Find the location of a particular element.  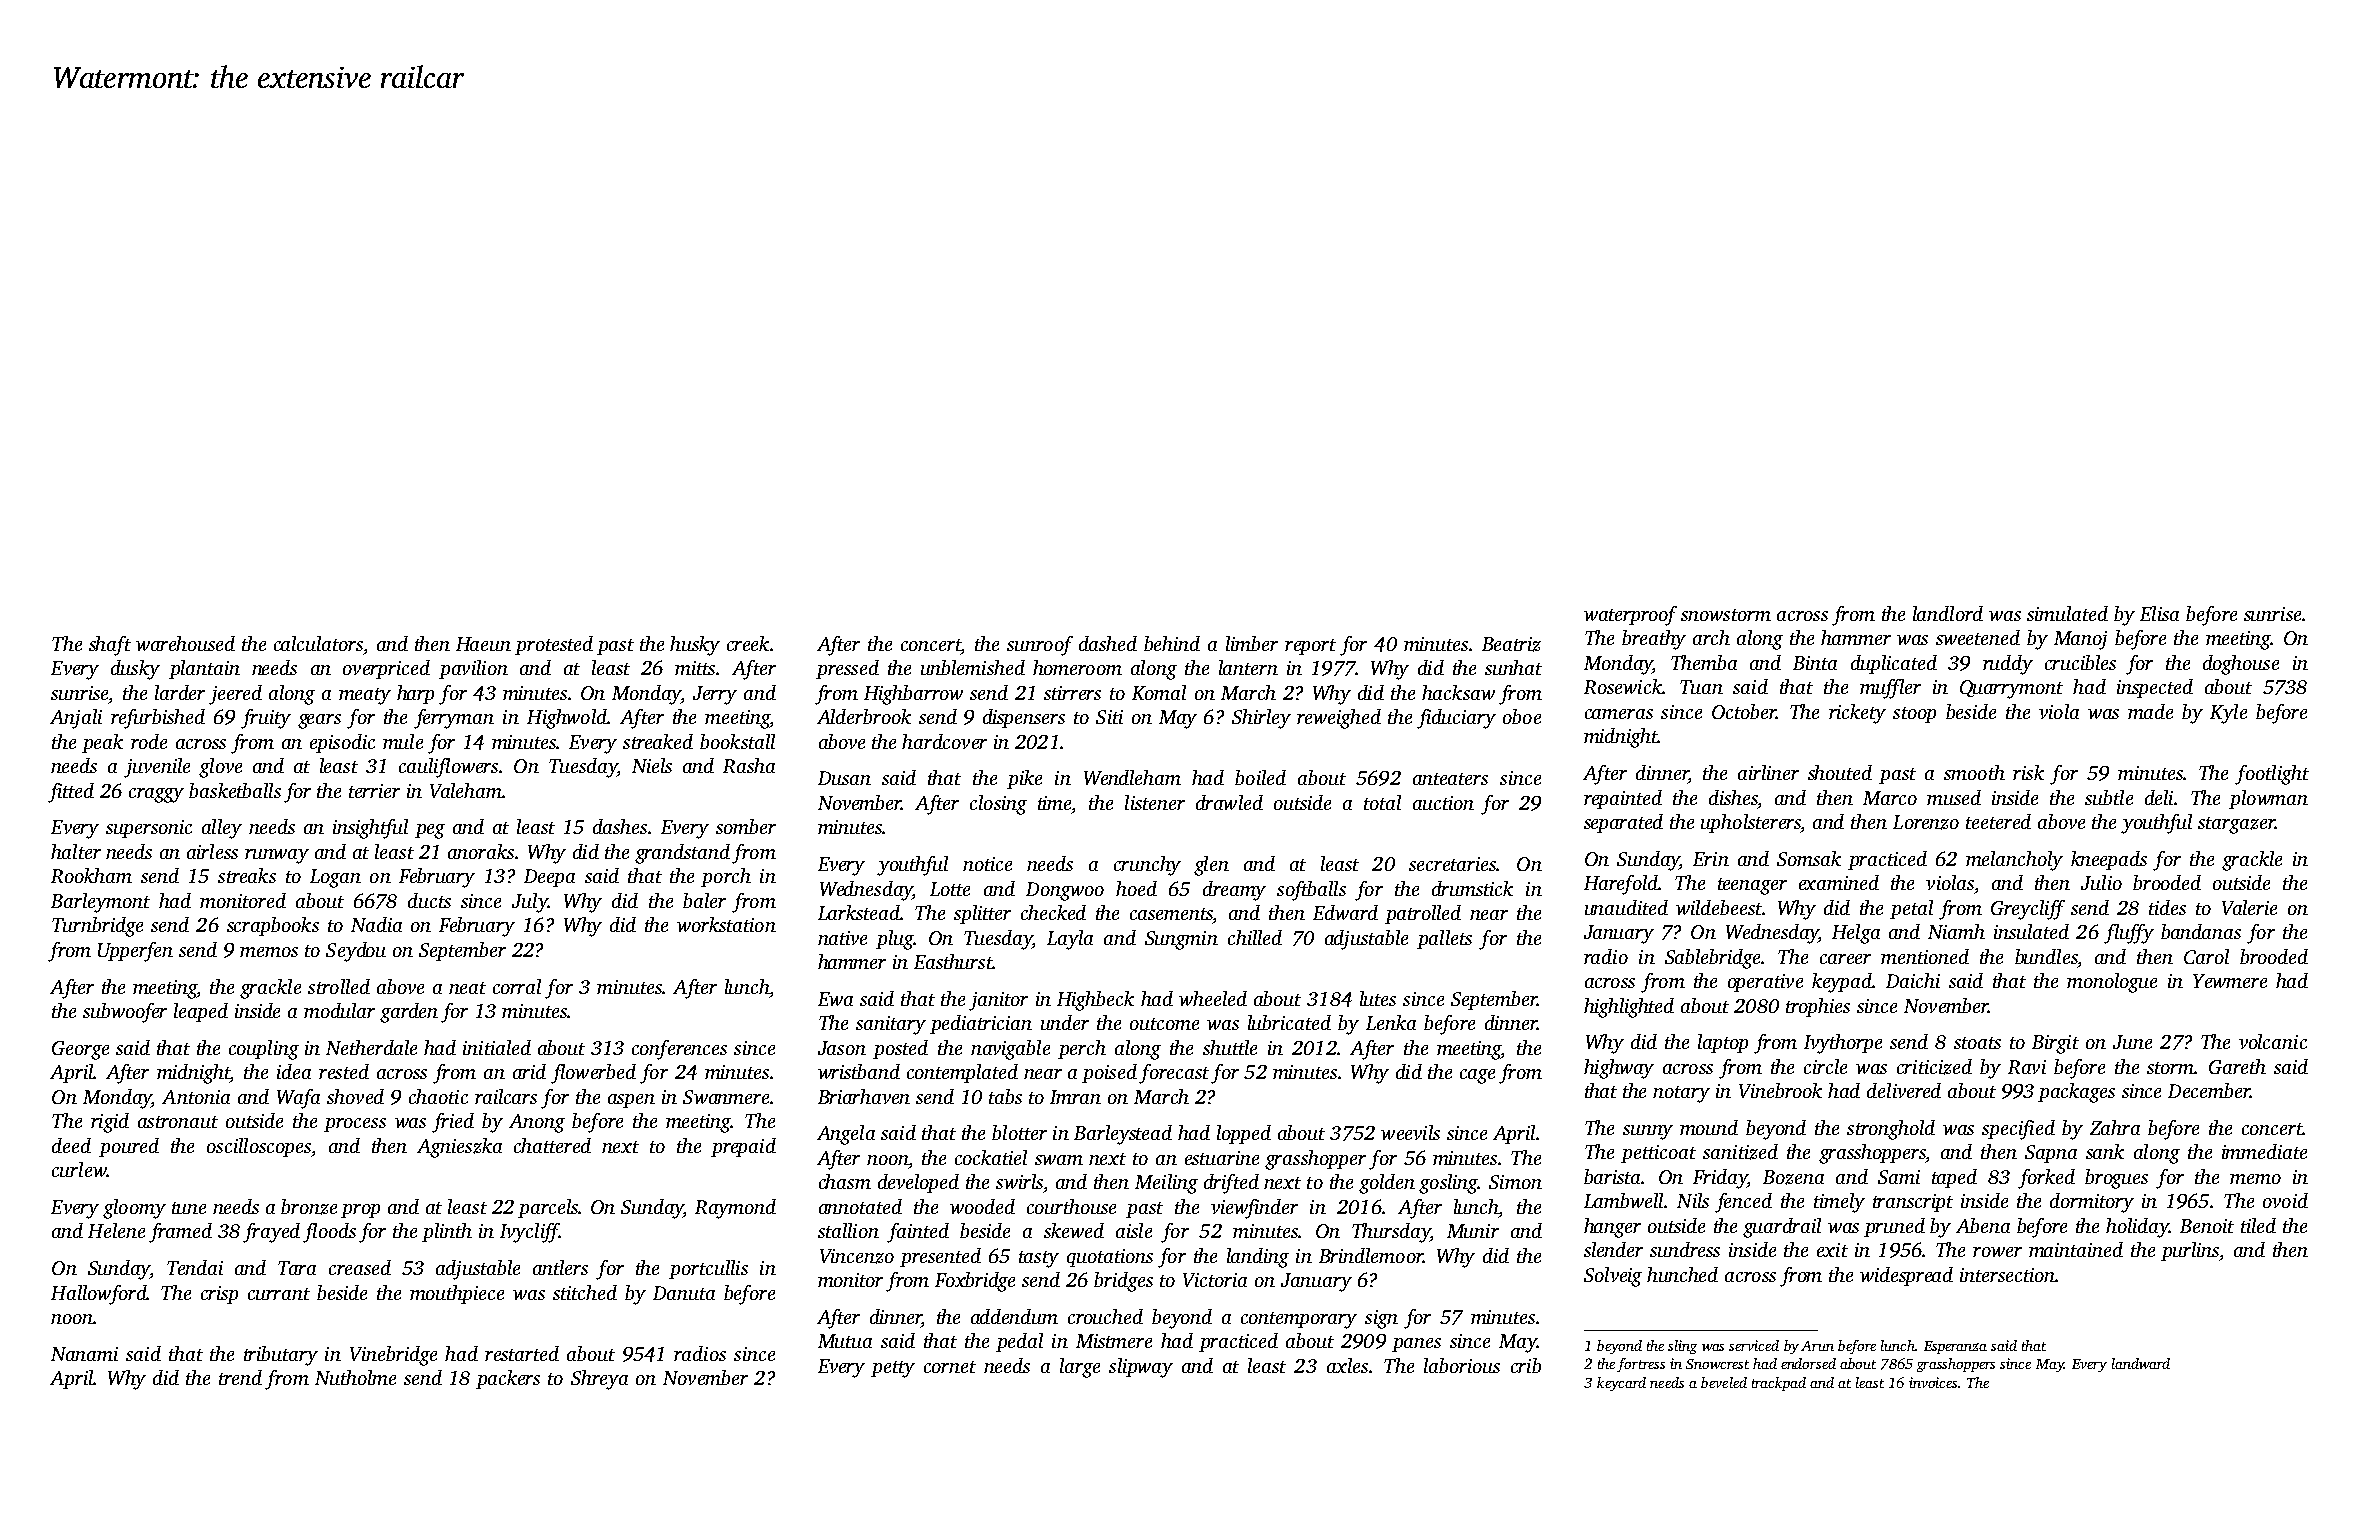

December is located at coordinates (2209, 1090).
